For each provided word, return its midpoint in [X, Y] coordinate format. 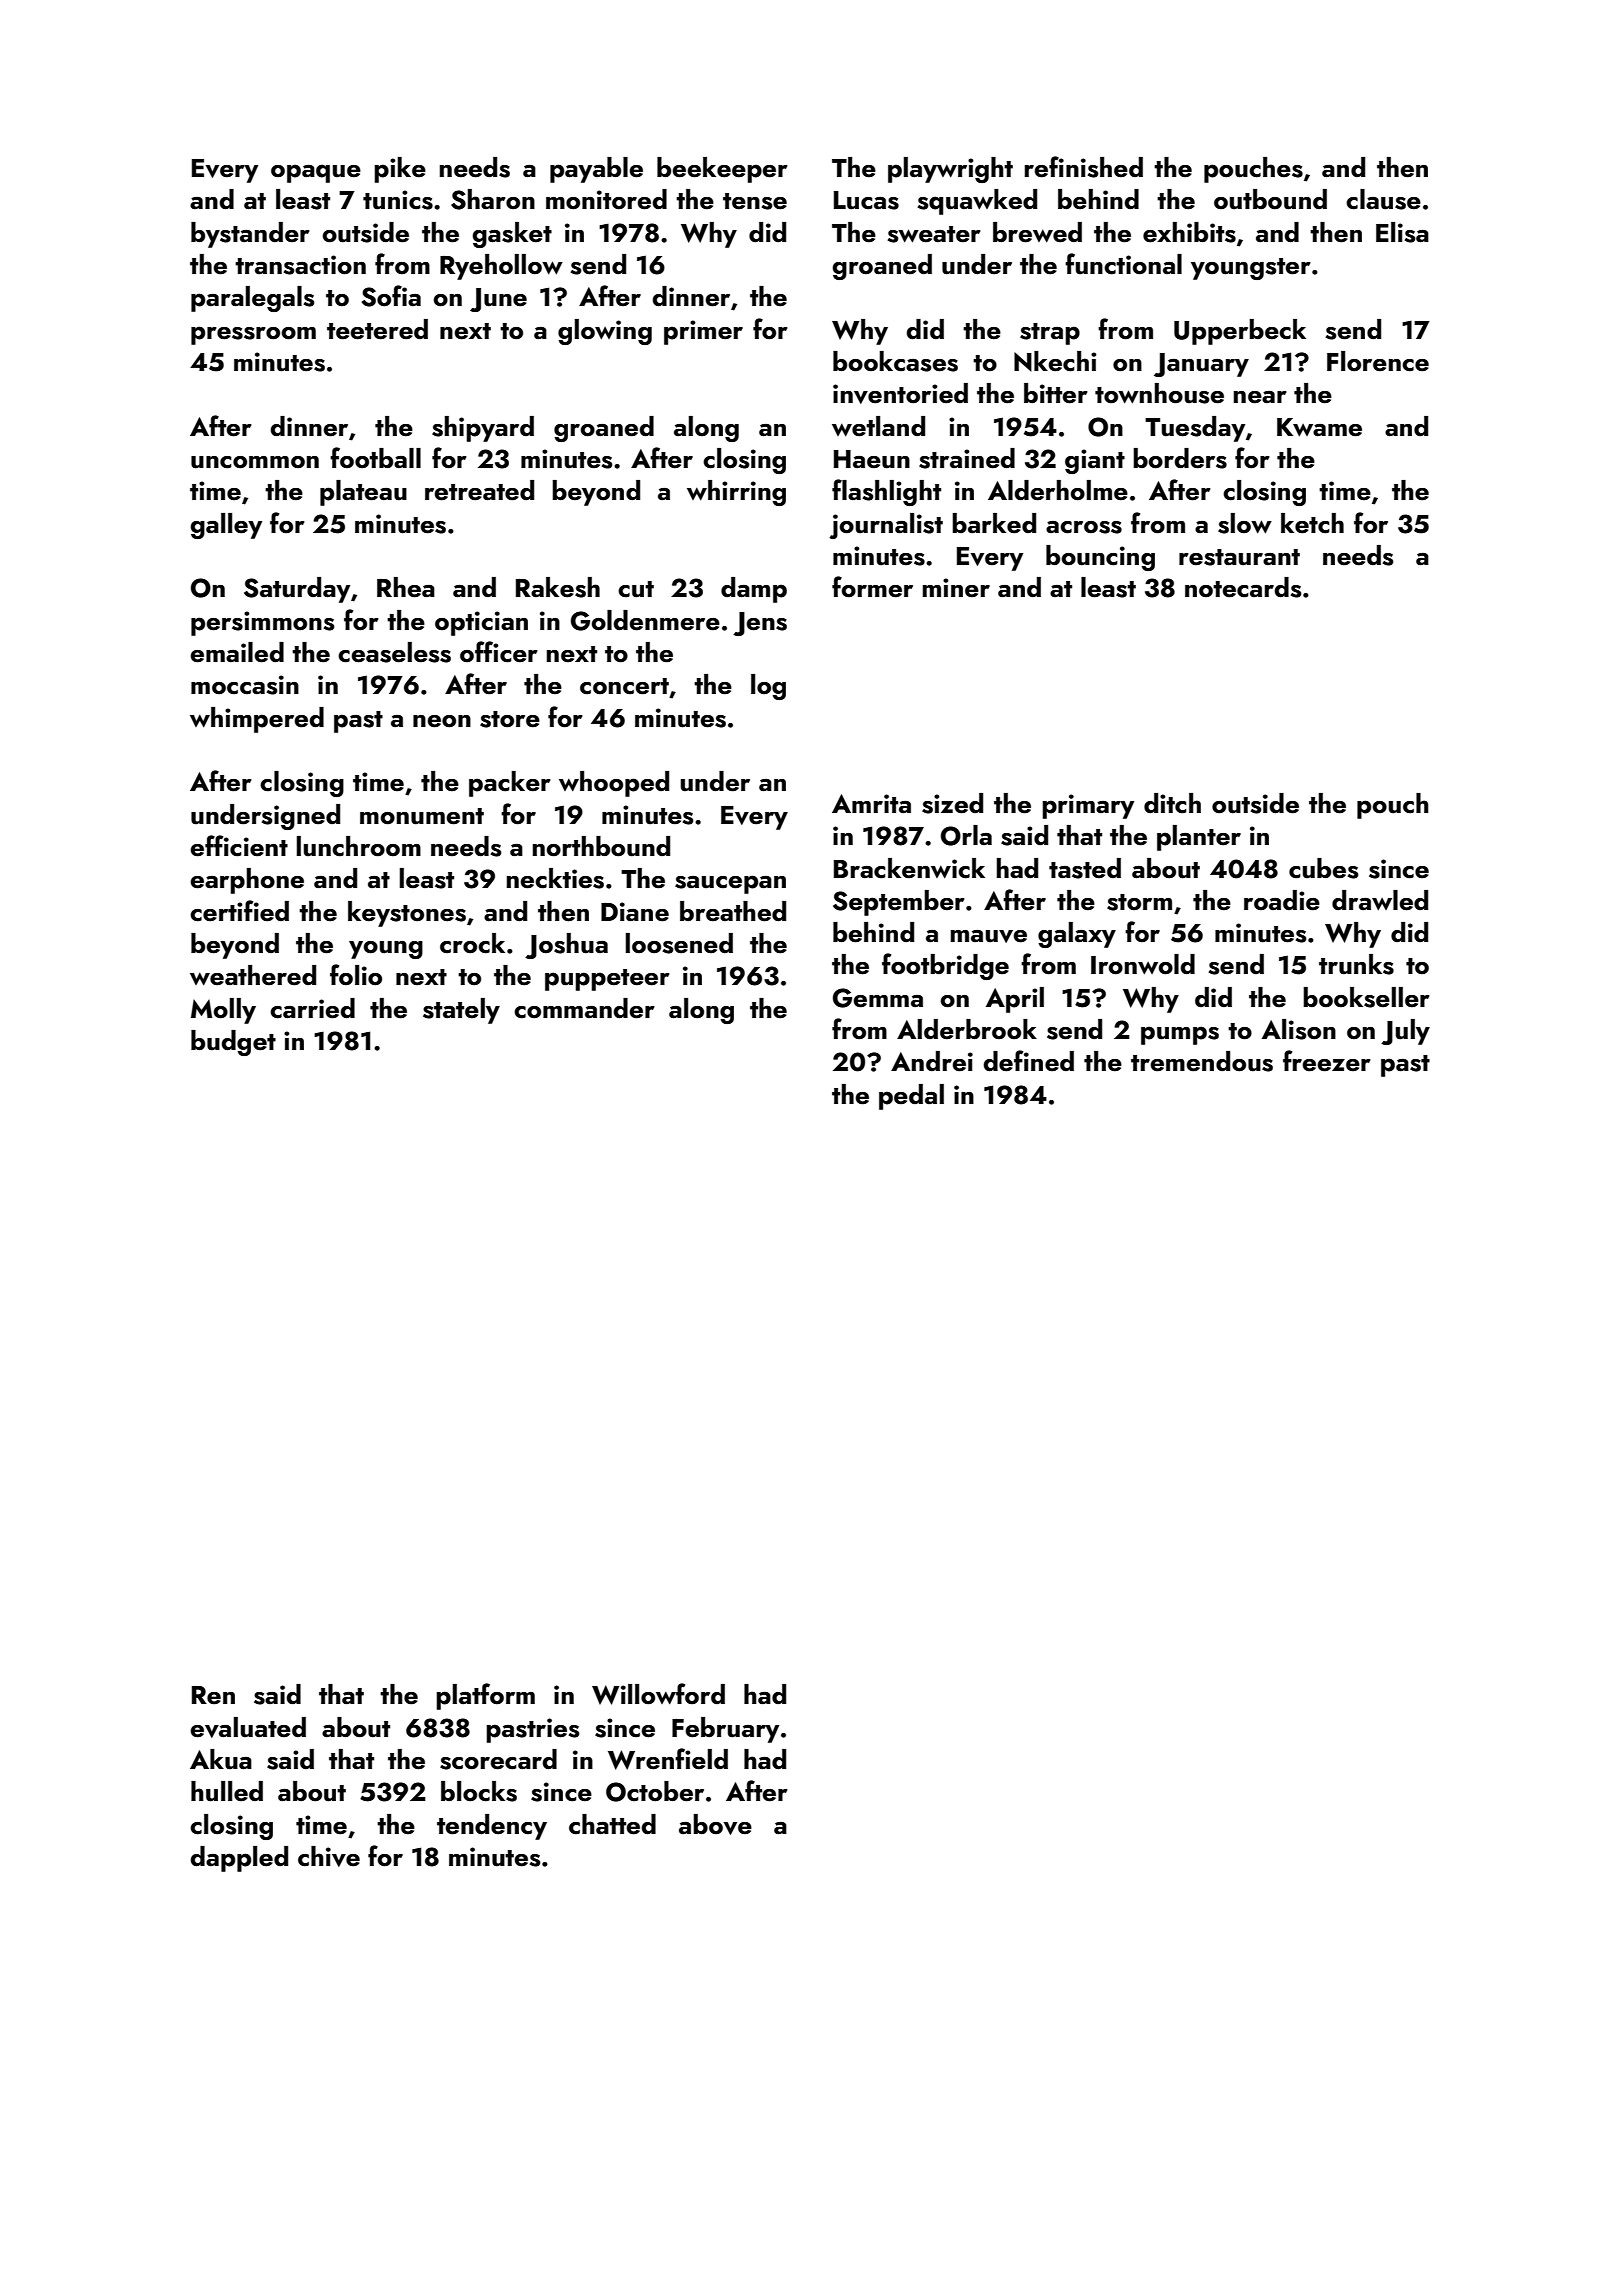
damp [754, 590]
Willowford [658, 1694]
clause [1383, 199]
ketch [1312, 523]
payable [596, 170]
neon [442, 721]
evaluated [248, 1727]
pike [400, 170]
